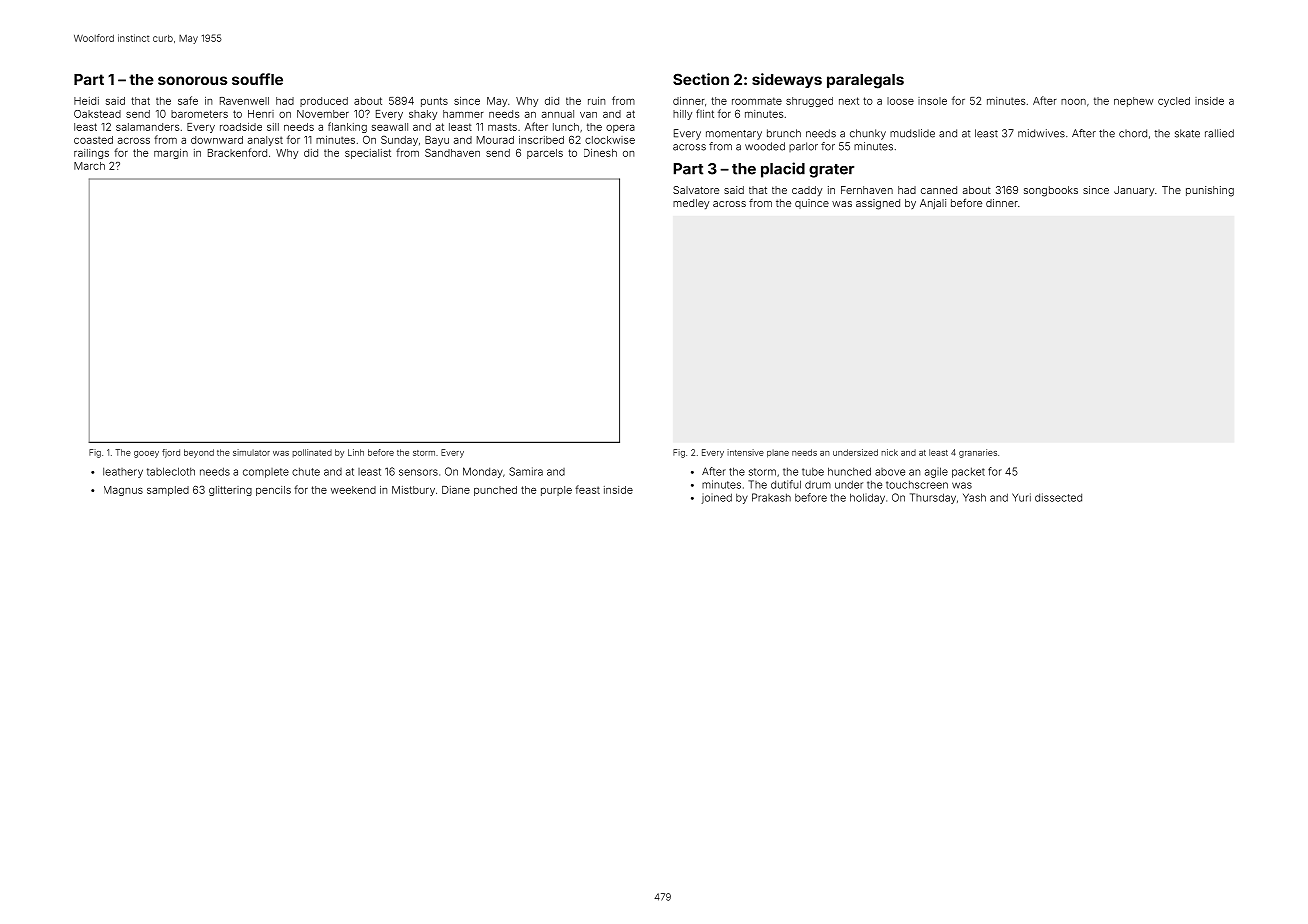 The image size is (1308, 924). Describe the element at coordinates (716, 498) in the document. I see `joined` at that location.
